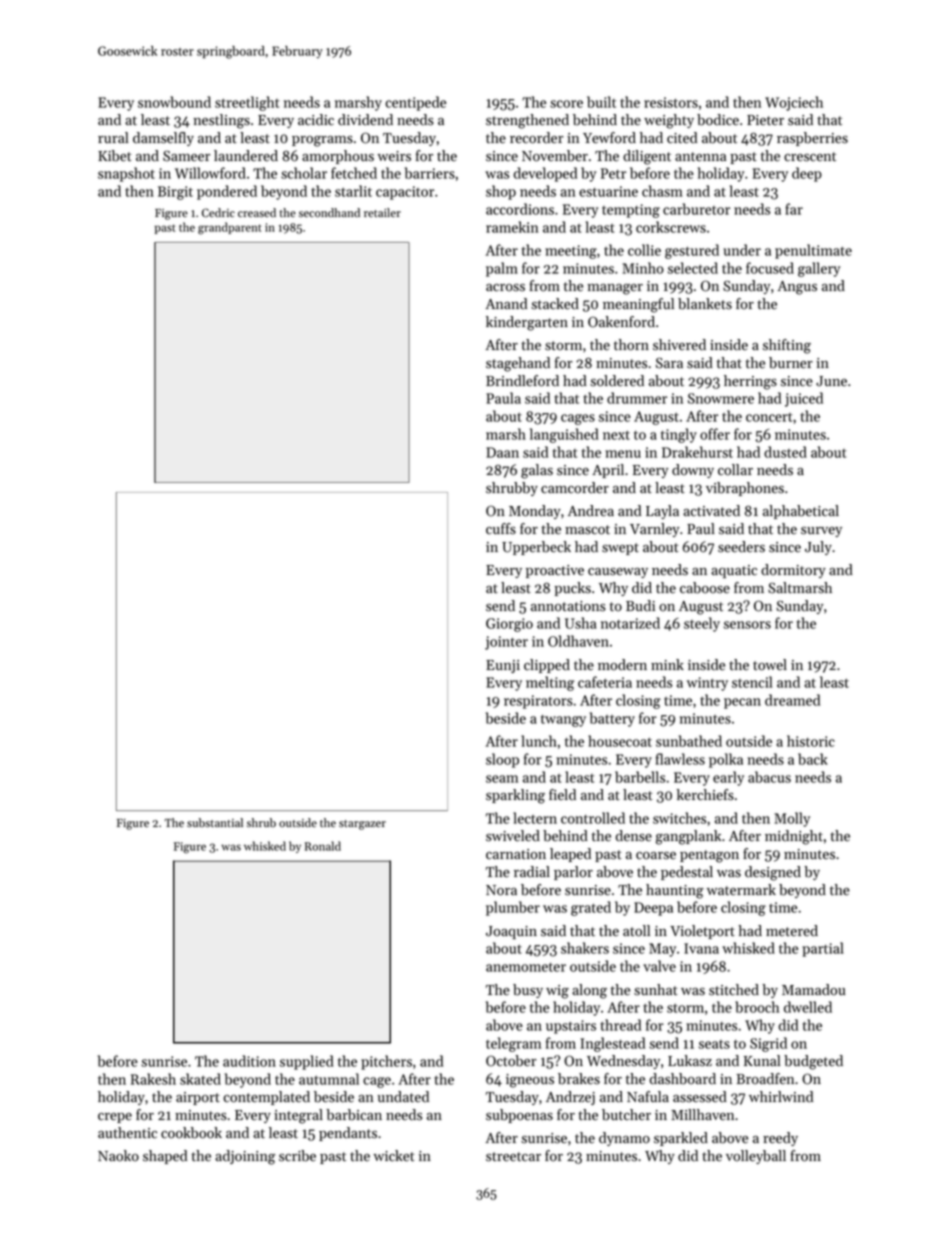 The image size is (952, 1233). What do you see at coordinates (702, 932) in the document?
I see `Violetport` at bounding box center [702, 932].
